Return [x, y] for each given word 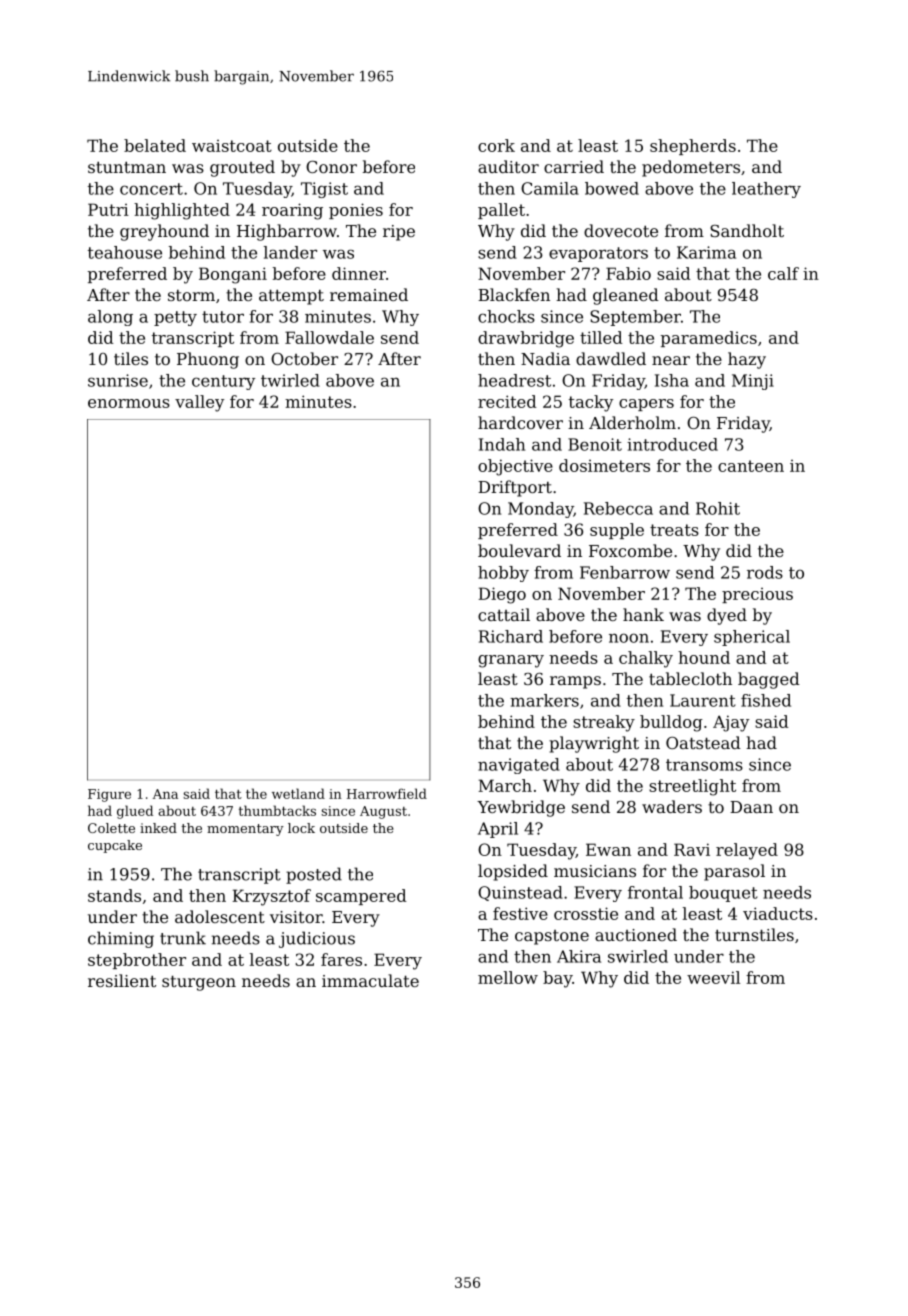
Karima [706, 252]
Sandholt [747, 230]
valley [199, 403]
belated [155, 145]
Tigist [324, 190]
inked [158, 828]
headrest [514, 380]
